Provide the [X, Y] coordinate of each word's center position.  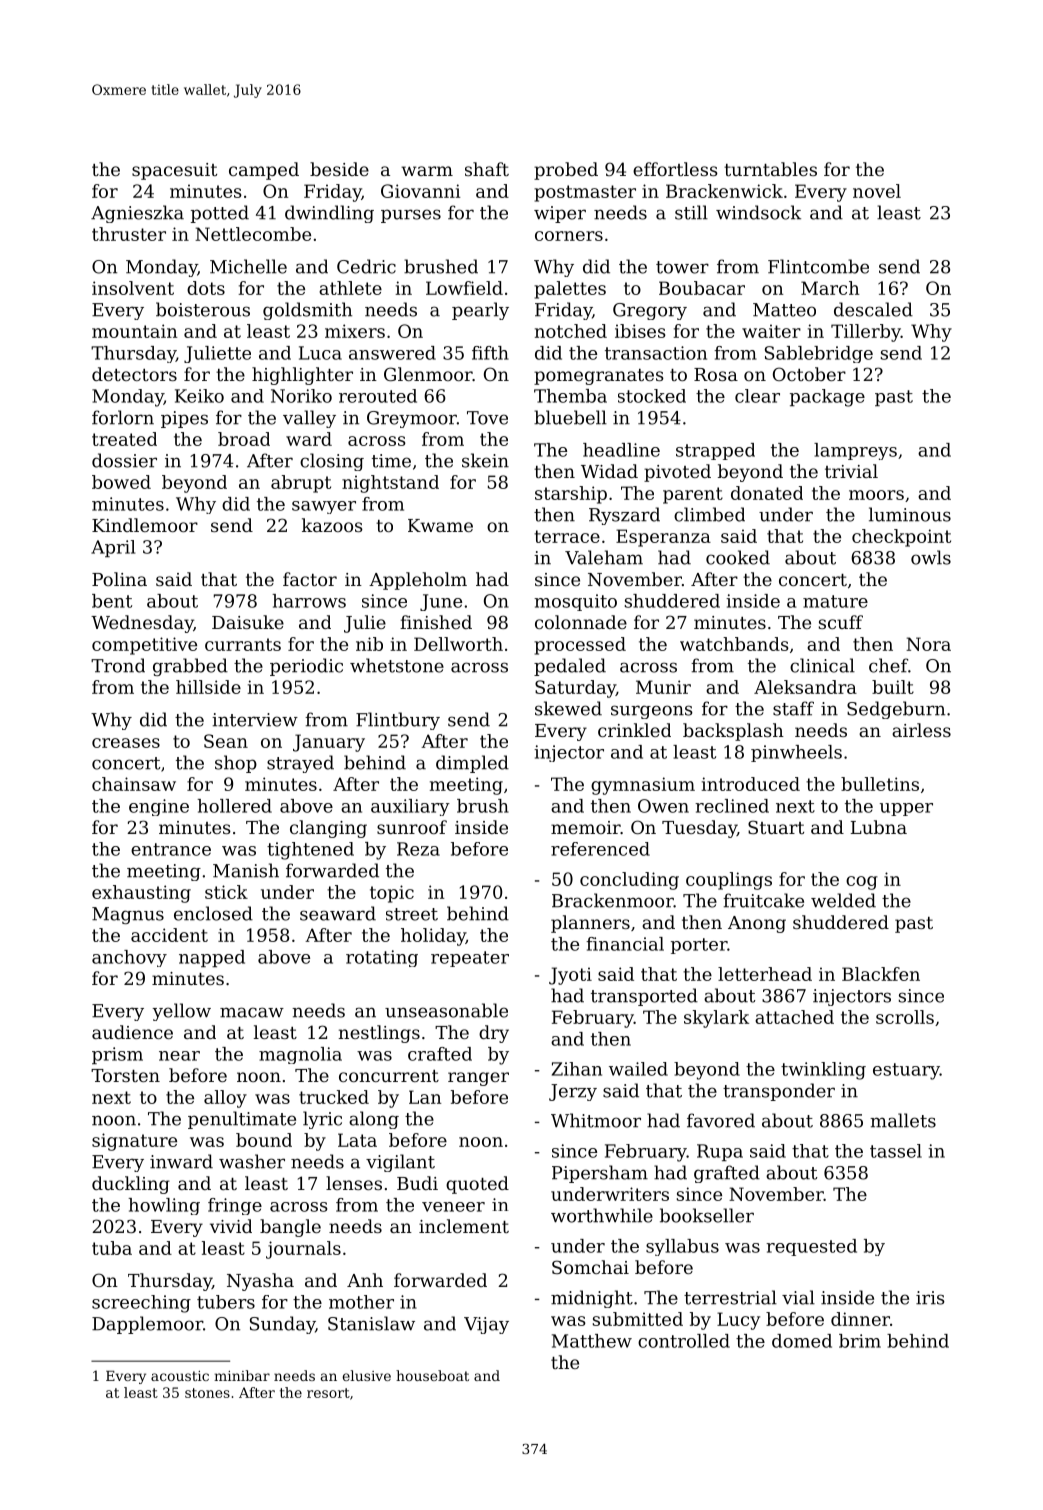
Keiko [199, 396]
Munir [663, 687]
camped [264, 171]
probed [566, 171]
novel [877, 191]
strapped [715, 451]
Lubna [879, 827]
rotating [382, 958]
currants [243, 644]
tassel [896, 1151]
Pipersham [600, 1174]
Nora [928, 644]
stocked [652, 396]
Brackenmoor [613, 900]
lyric [322, 1120]
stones [207, 1393]
